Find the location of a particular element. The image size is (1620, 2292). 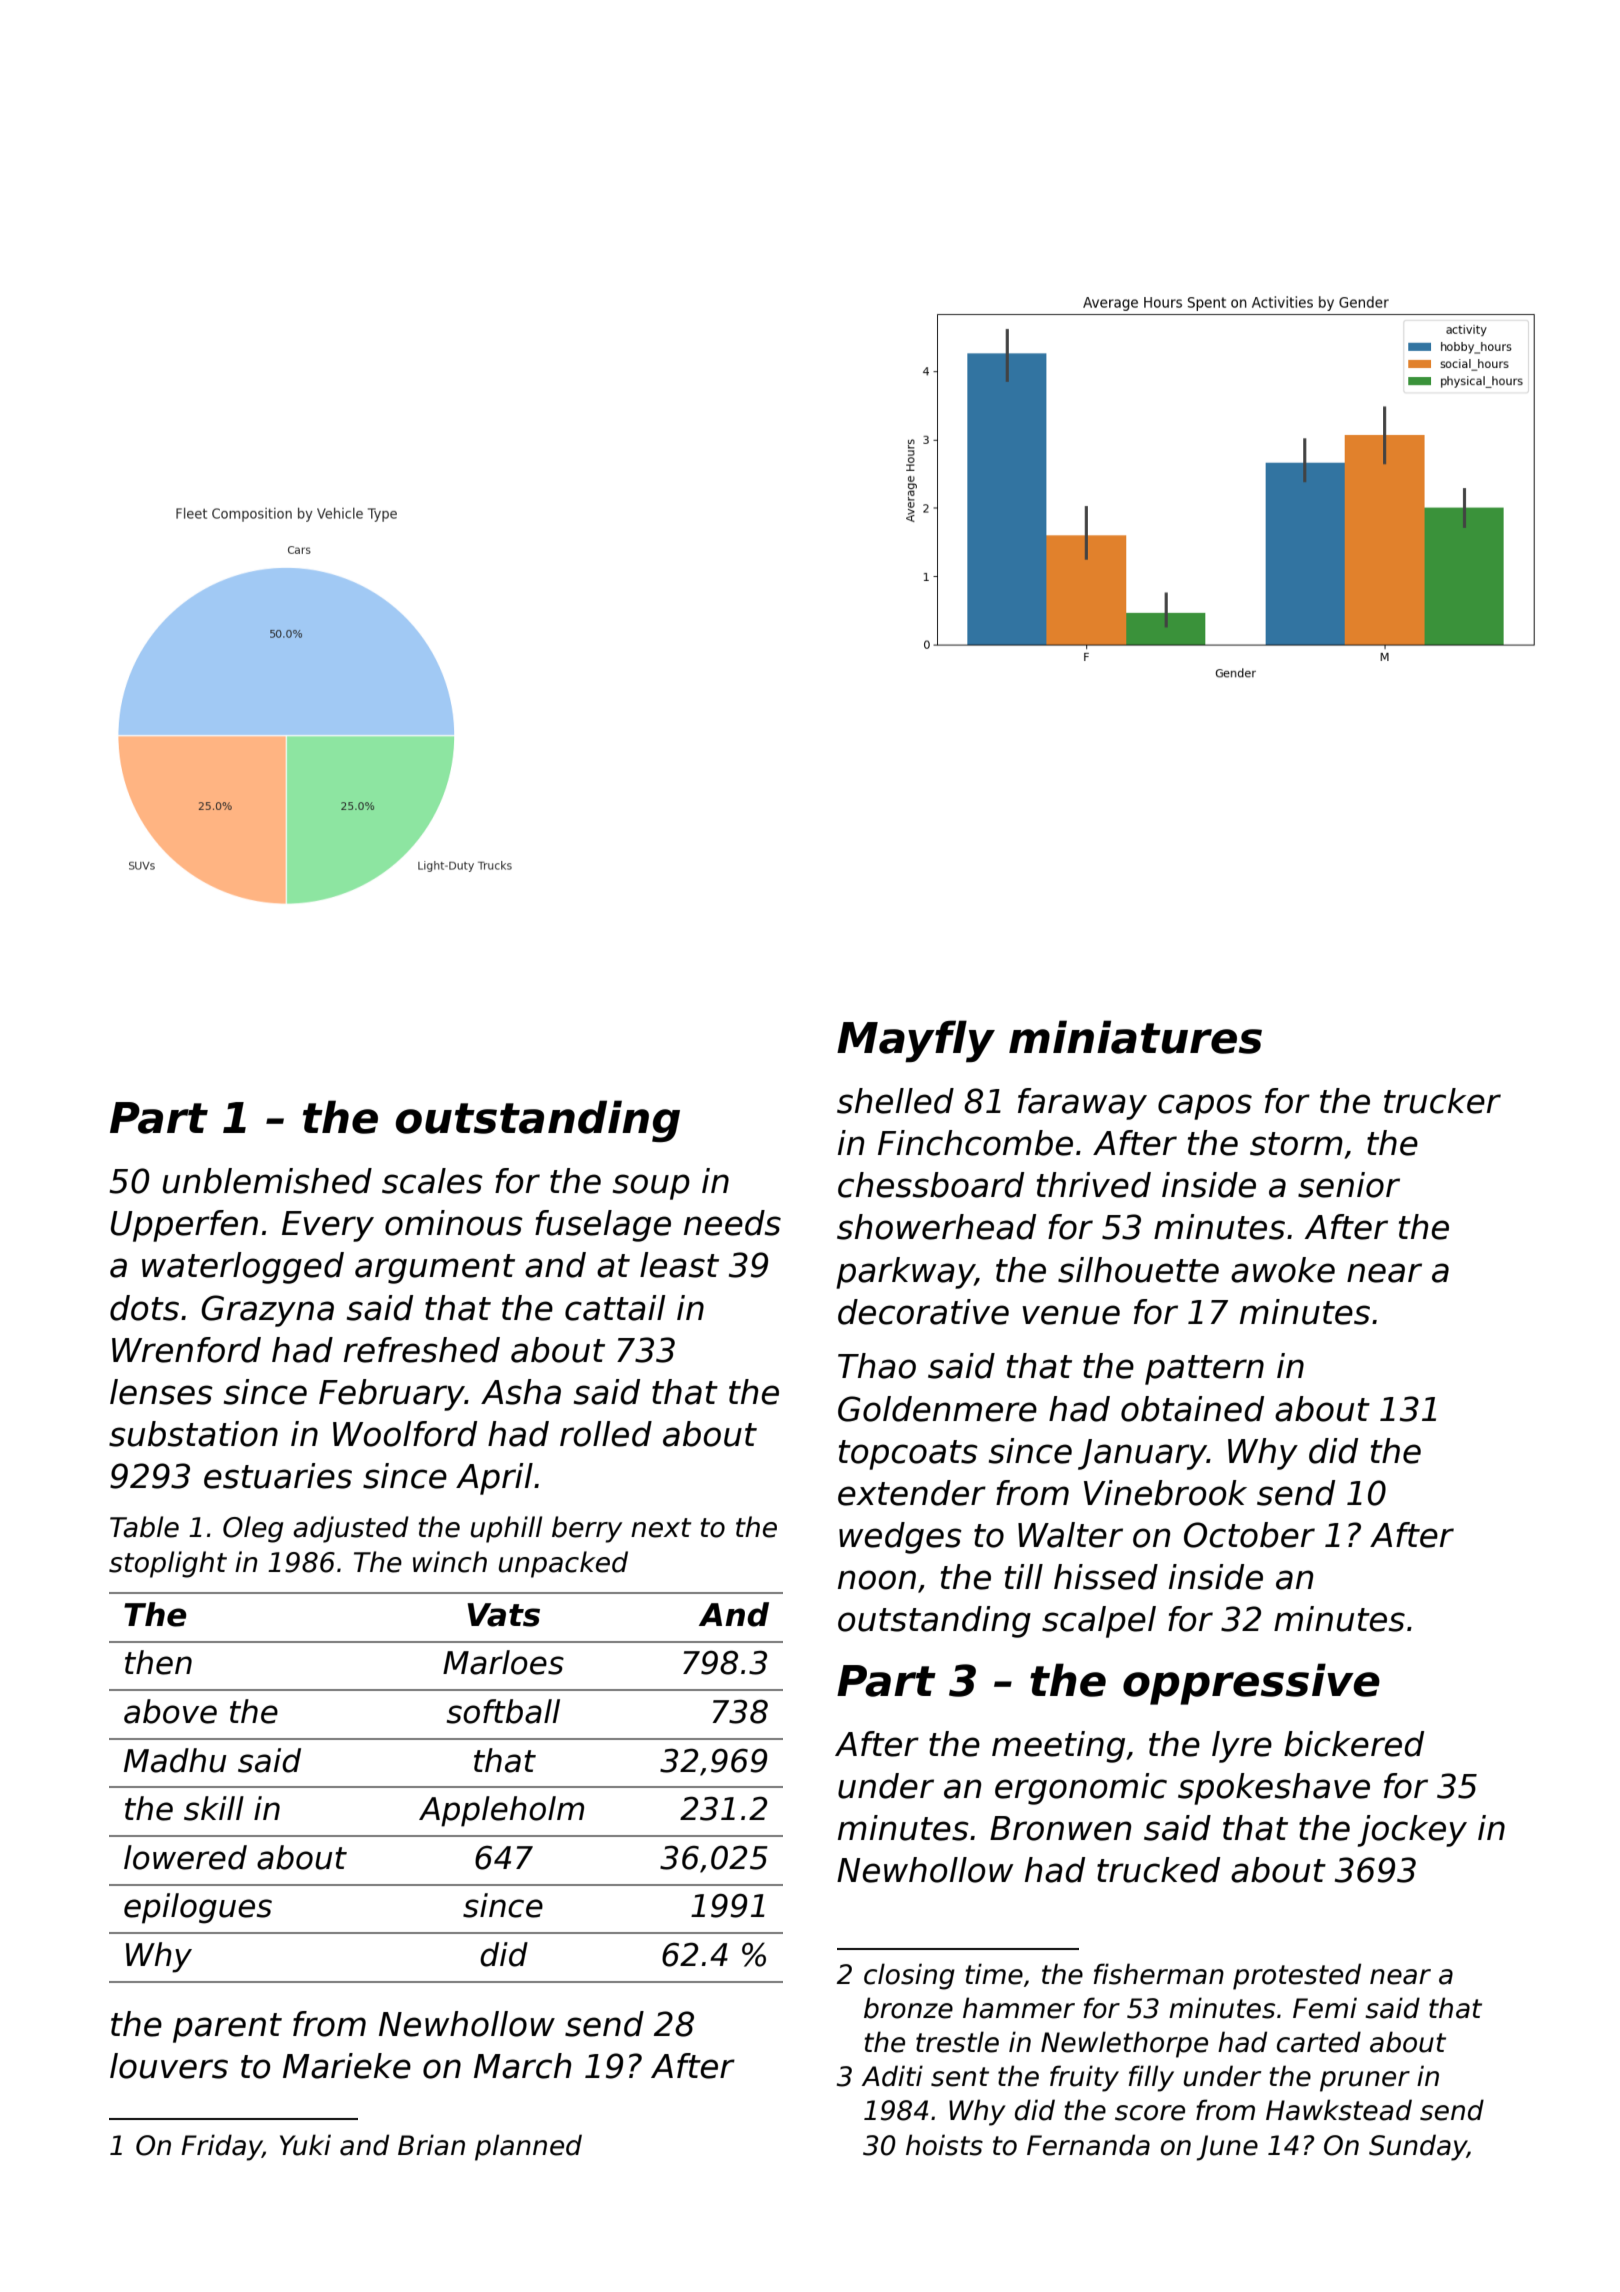

meeting is located at coordinates (1058, 1747).
